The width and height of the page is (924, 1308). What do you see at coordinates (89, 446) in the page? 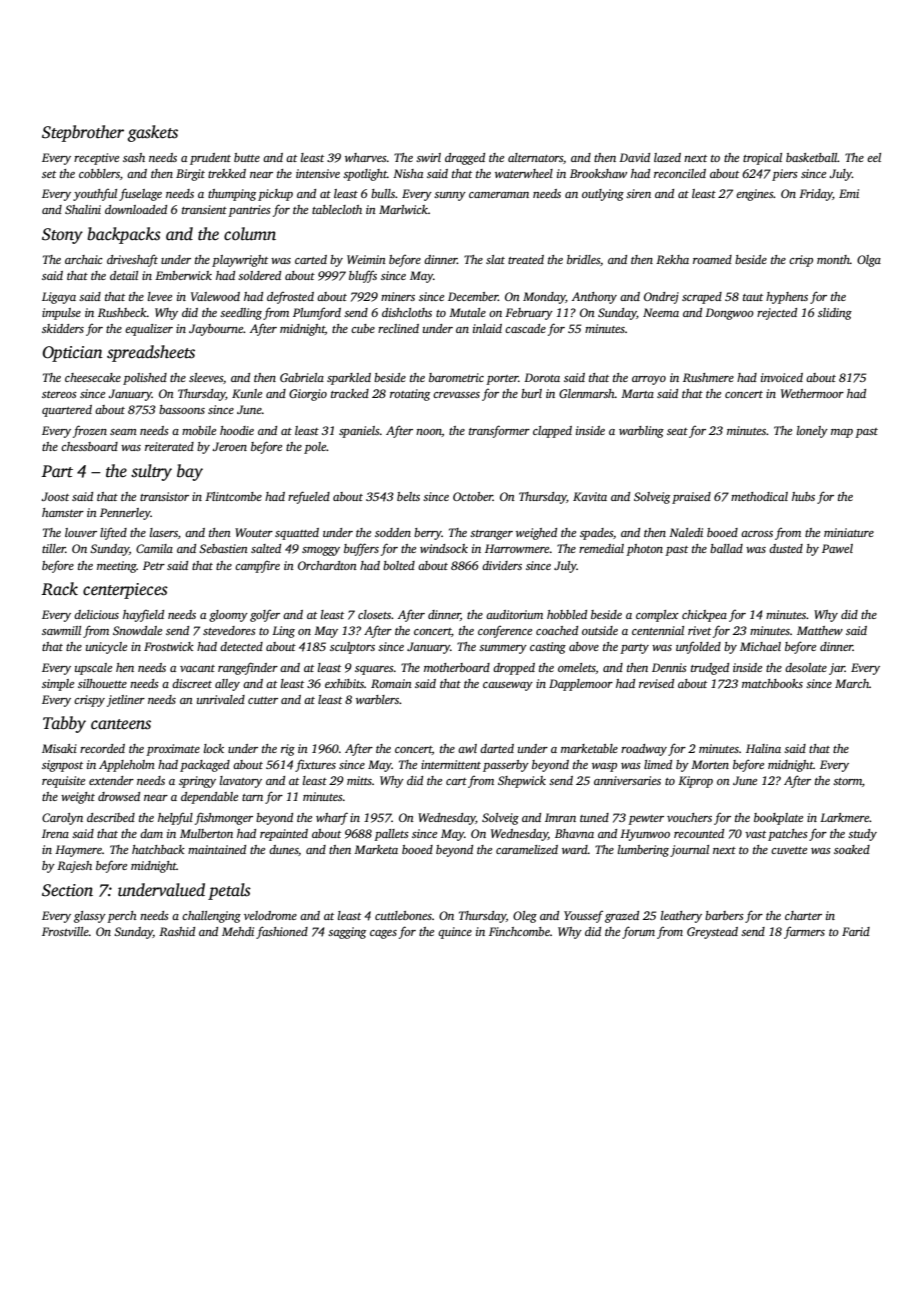
I see `chessboard` at bounding box center [89, 446].
